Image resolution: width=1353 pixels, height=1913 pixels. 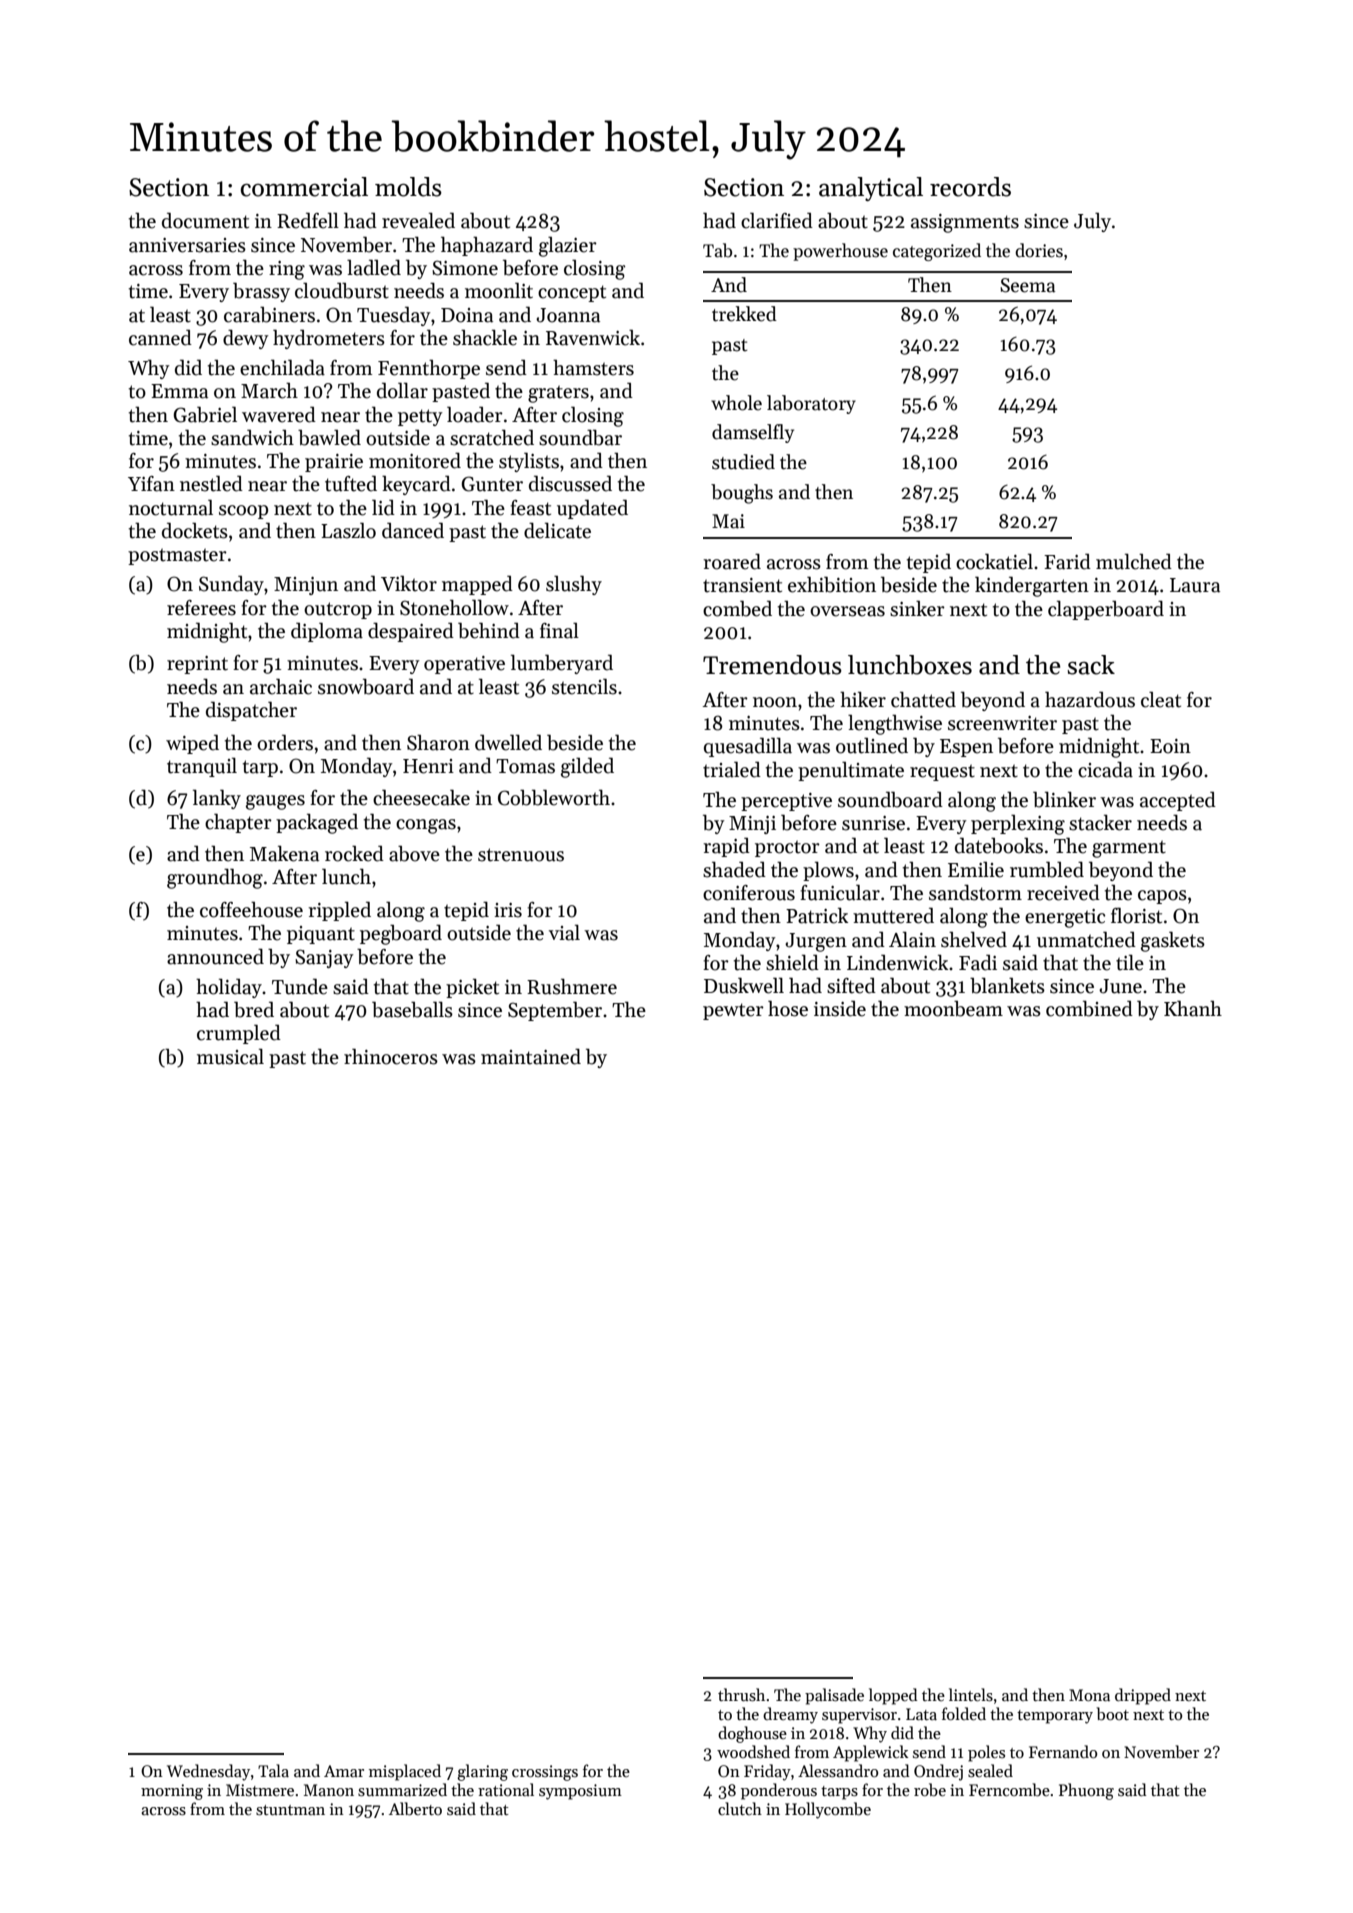 What do you see at coordinates (1027, 285) in the page?
I see `Seema` at bounding box center [1027, 285].
